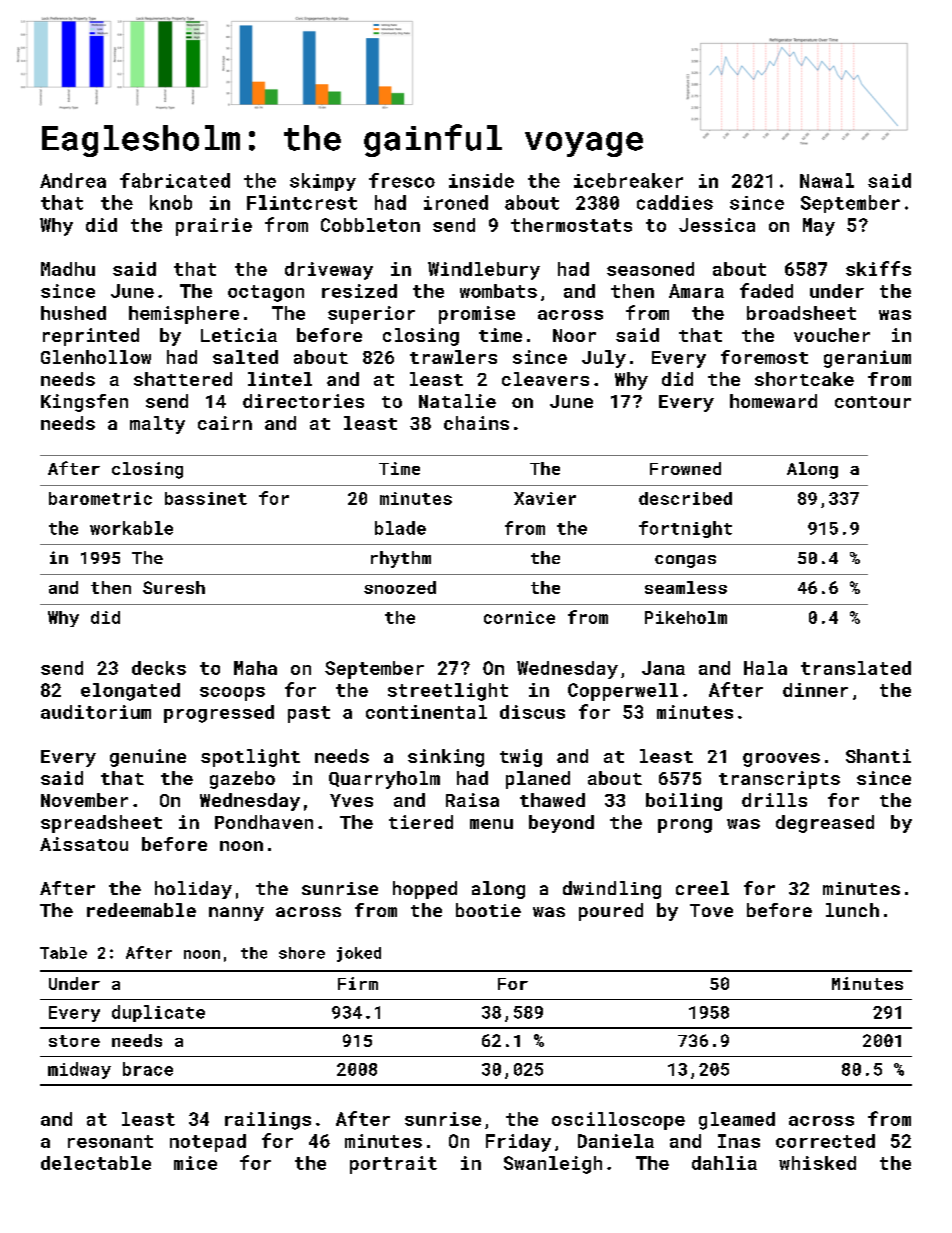 This image has height=1233, width=952. Describe the element at coordinates (110, 1141) in the image. I see `resonant` at that location.
